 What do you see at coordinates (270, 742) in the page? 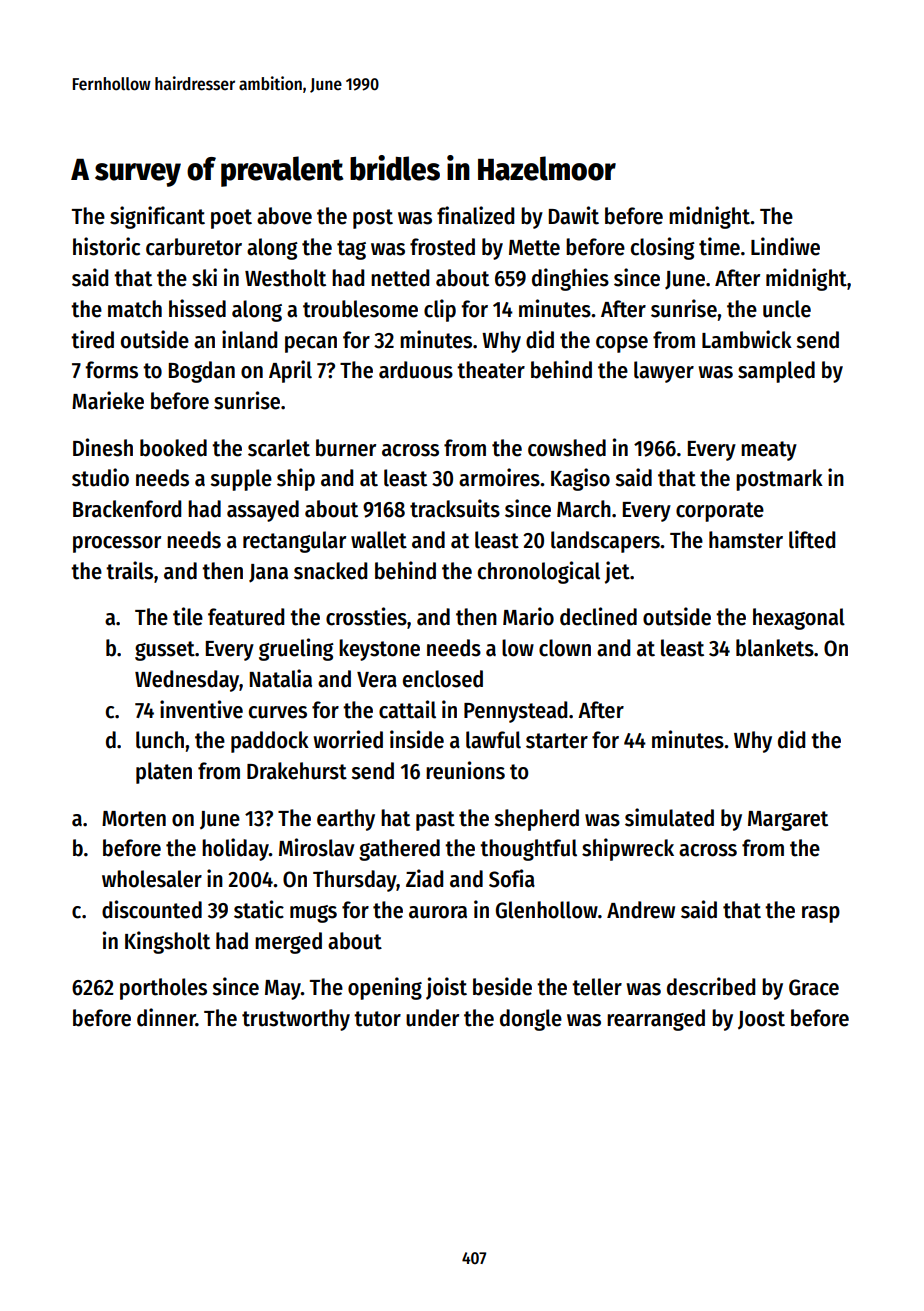
I see `paddock` at bounding box center [270, 742].
